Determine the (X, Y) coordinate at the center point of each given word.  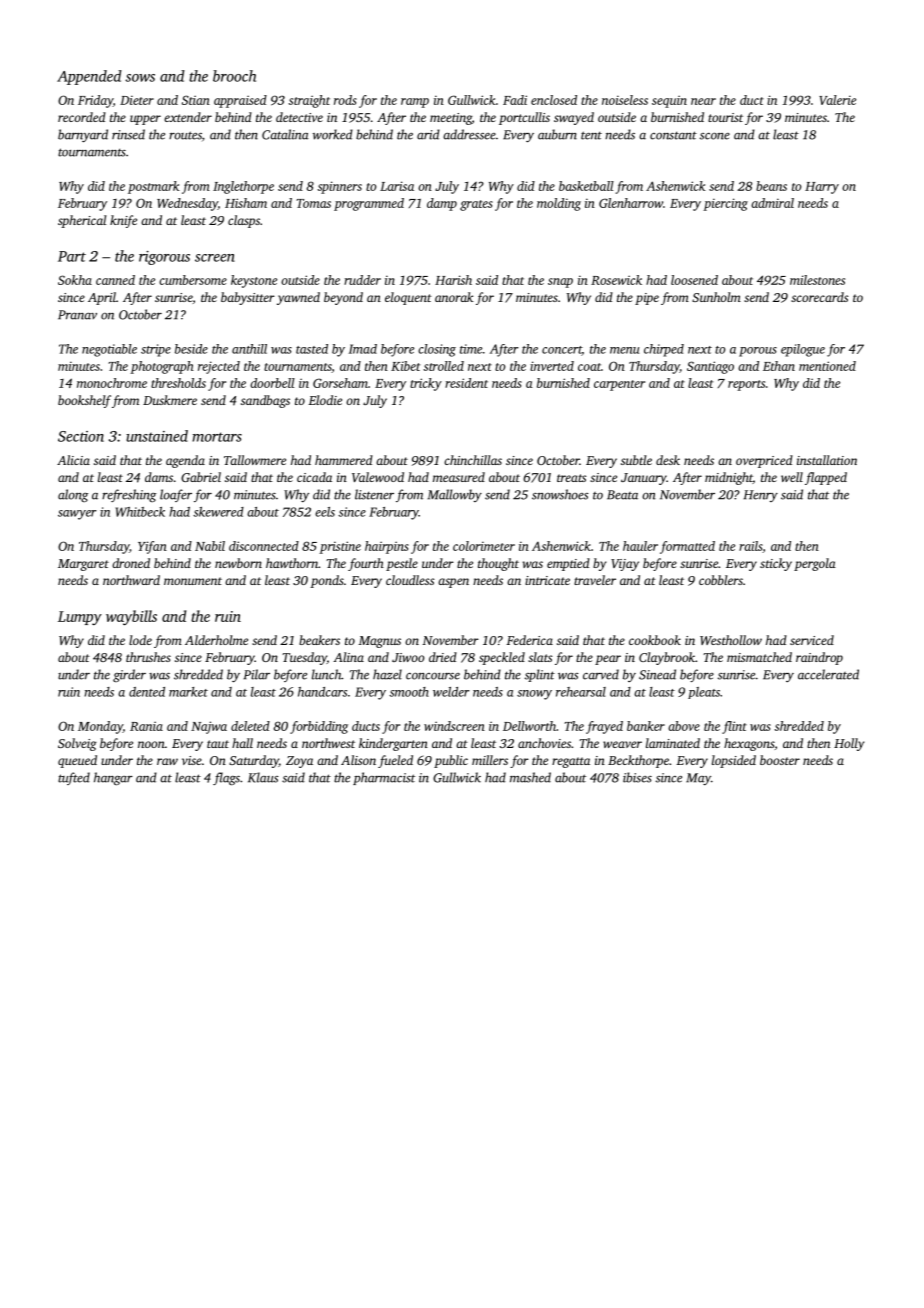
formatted (687, 547)
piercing (725, 204)
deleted (250, 726)
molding (559, 204)
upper (145, 120)
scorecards (819, 297)
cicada (314, 477)
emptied (568, 564)
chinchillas (473, 460)
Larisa (397, 186)
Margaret (83, 565)
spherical (82, 221)
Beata (622, 495)
